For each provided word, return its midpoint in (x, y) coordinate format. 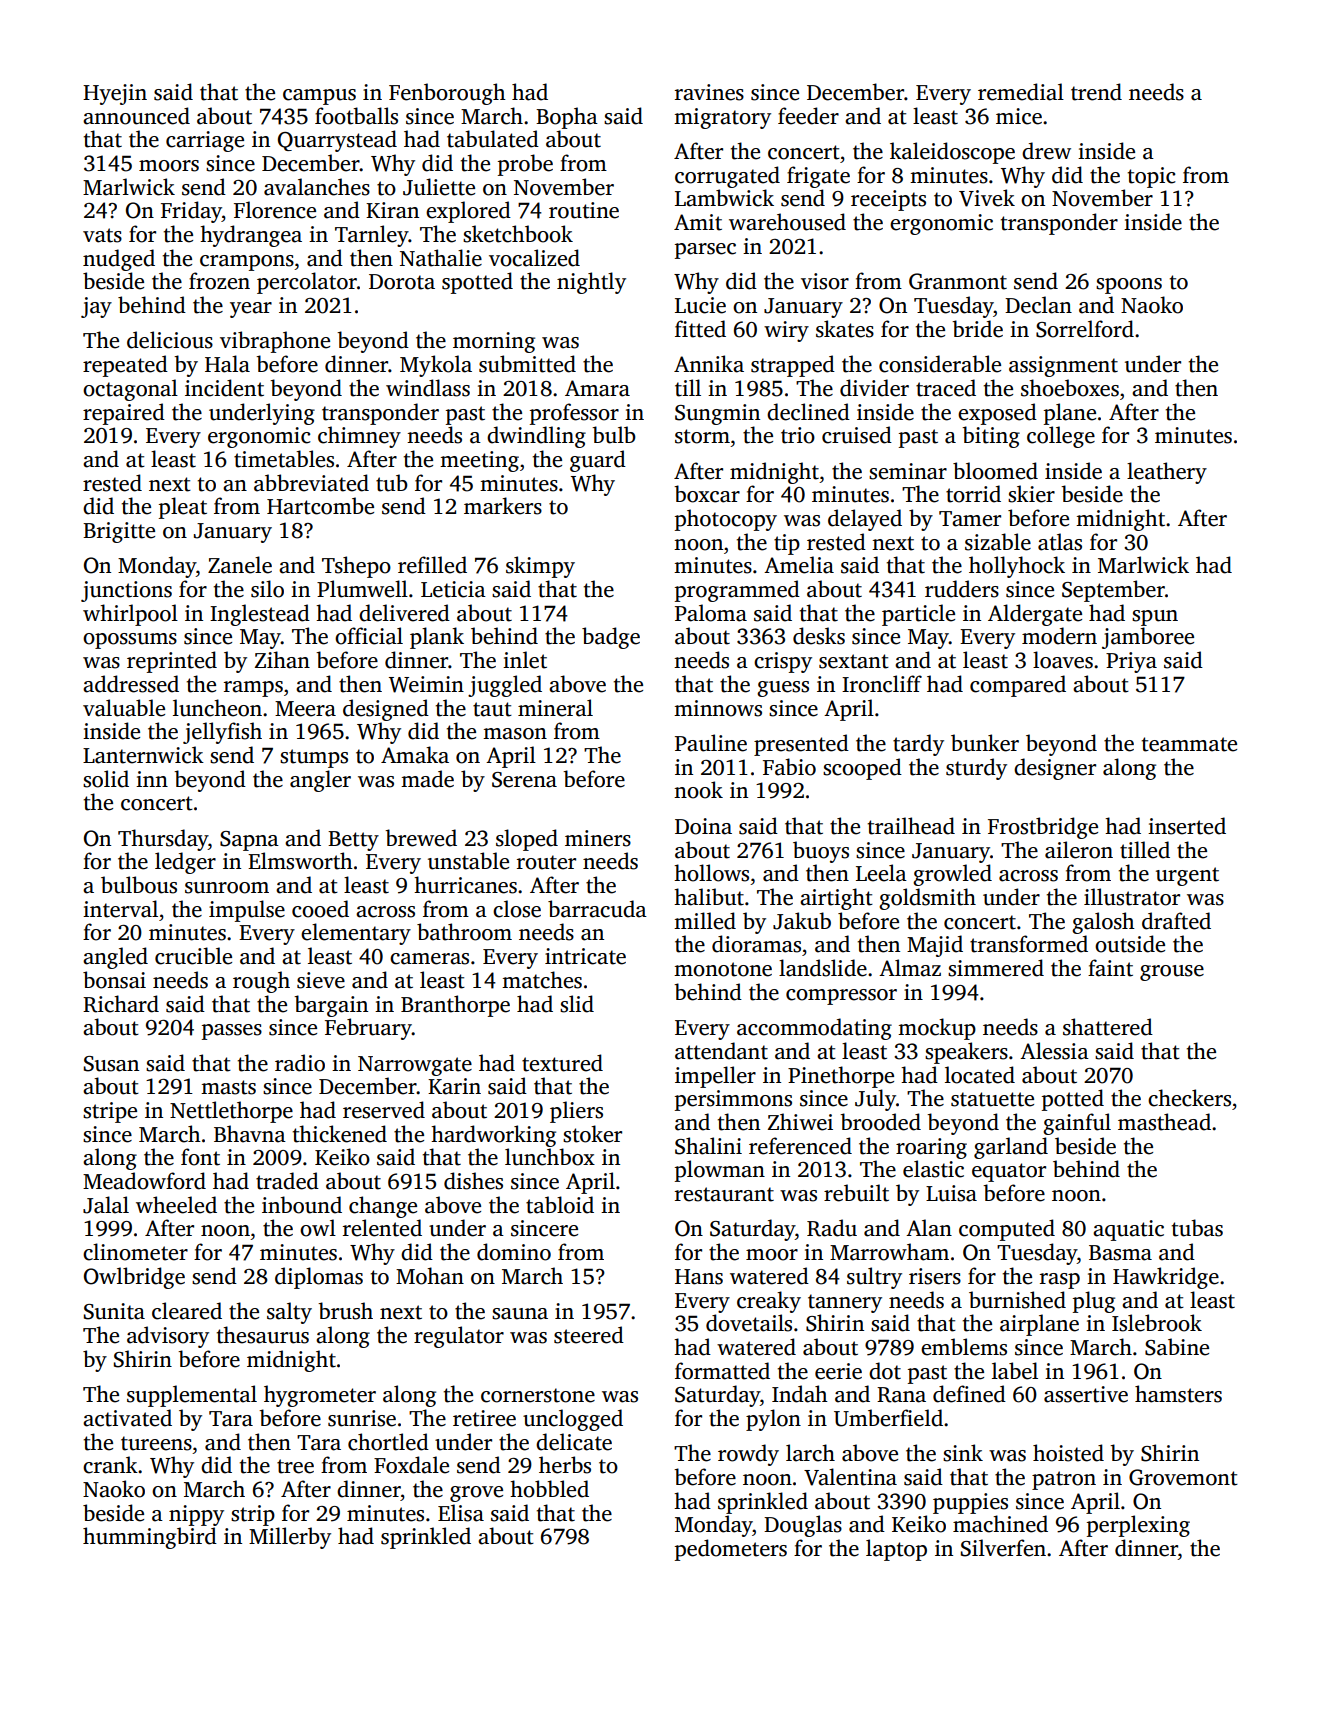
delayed (865, 520)
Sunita (114, 1311)
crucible (193, 956)
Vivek (987, 198)
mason (515, 734)
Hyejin (115, 94)
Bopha (567, 118)
